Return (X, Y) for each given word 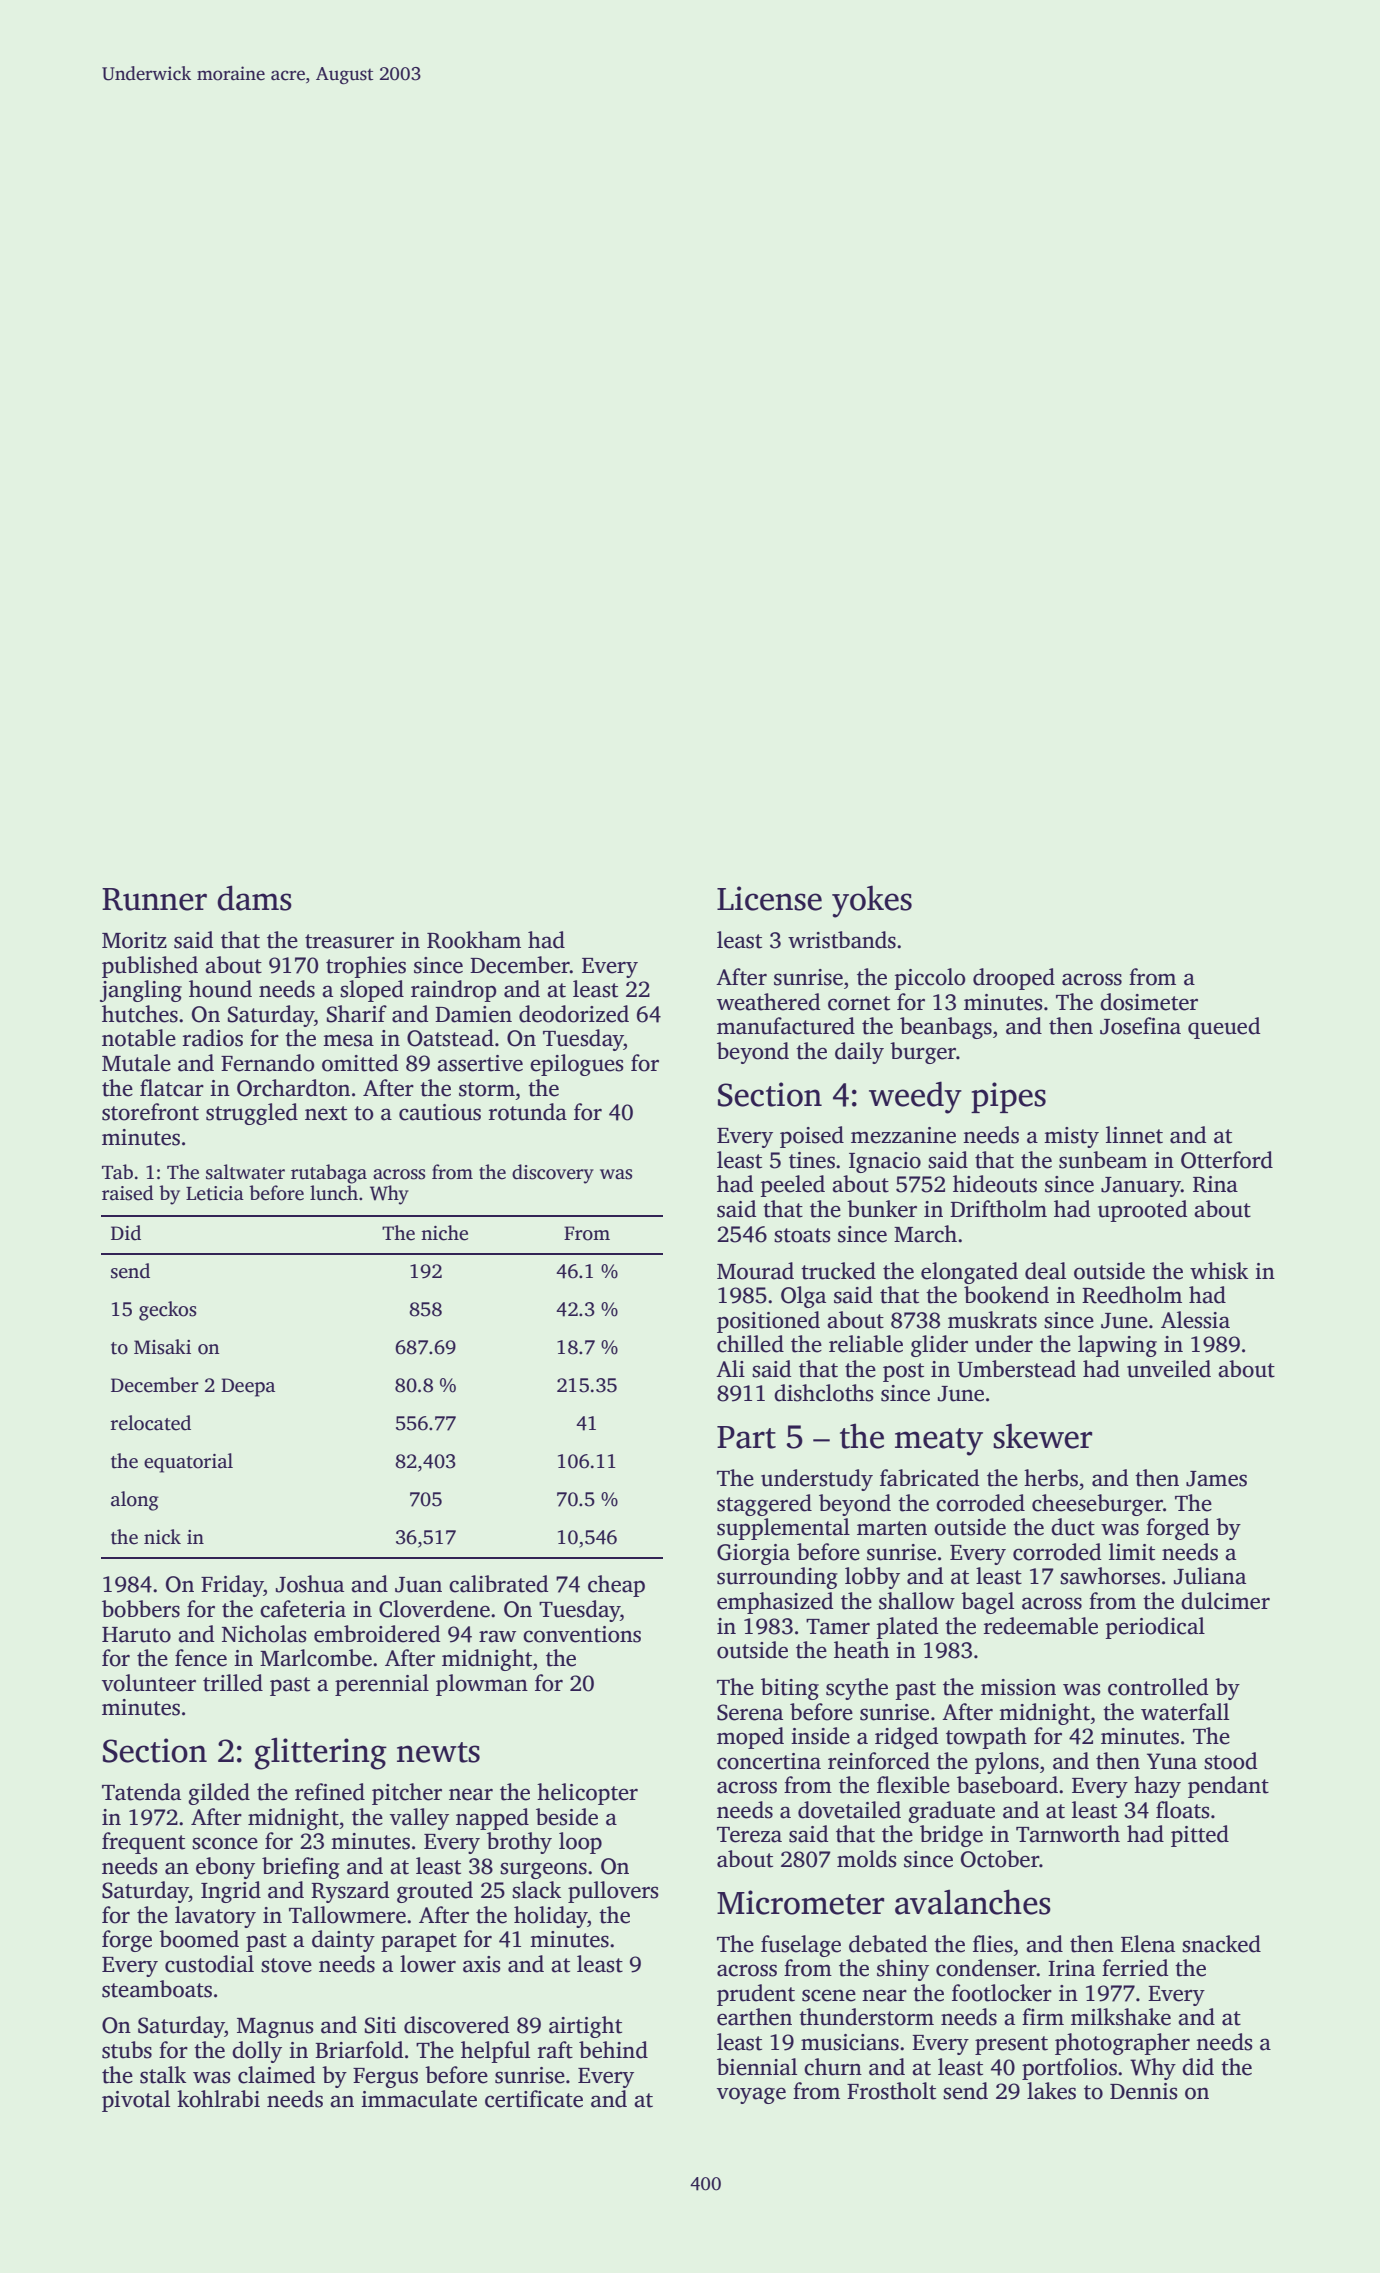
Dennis (1144, 2091)
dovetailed (849, 1810)
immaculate (419, 2099)
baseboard (1007, 1785)
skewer (1042, 1436)
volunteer (149, 1683)
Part (746, 1437)
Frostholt (891, 2091)
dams (254, 898)
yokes (872, 901)
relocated (150, 1423)
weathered (768, 1002)
